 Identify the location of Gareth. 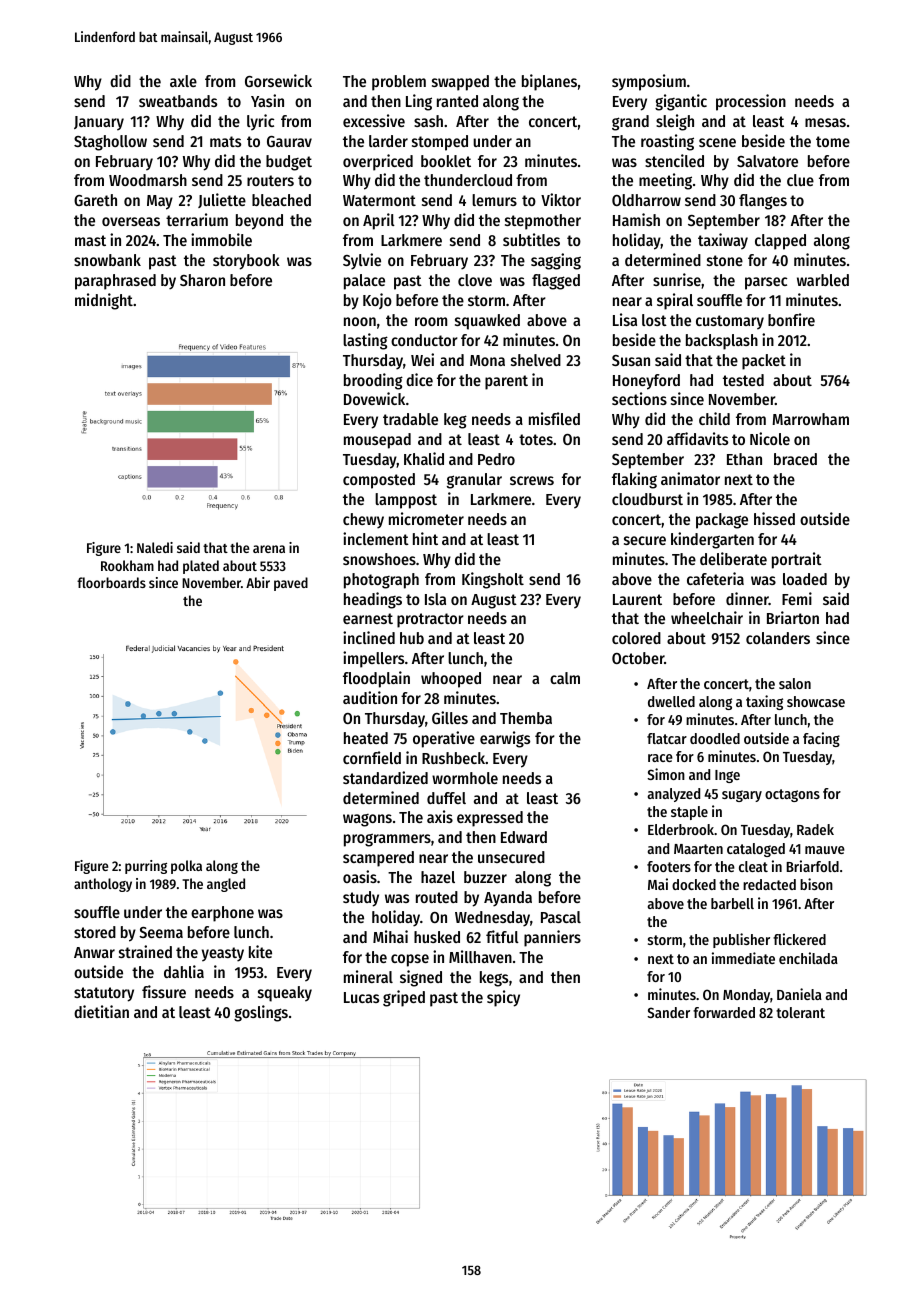
(95, 200).
